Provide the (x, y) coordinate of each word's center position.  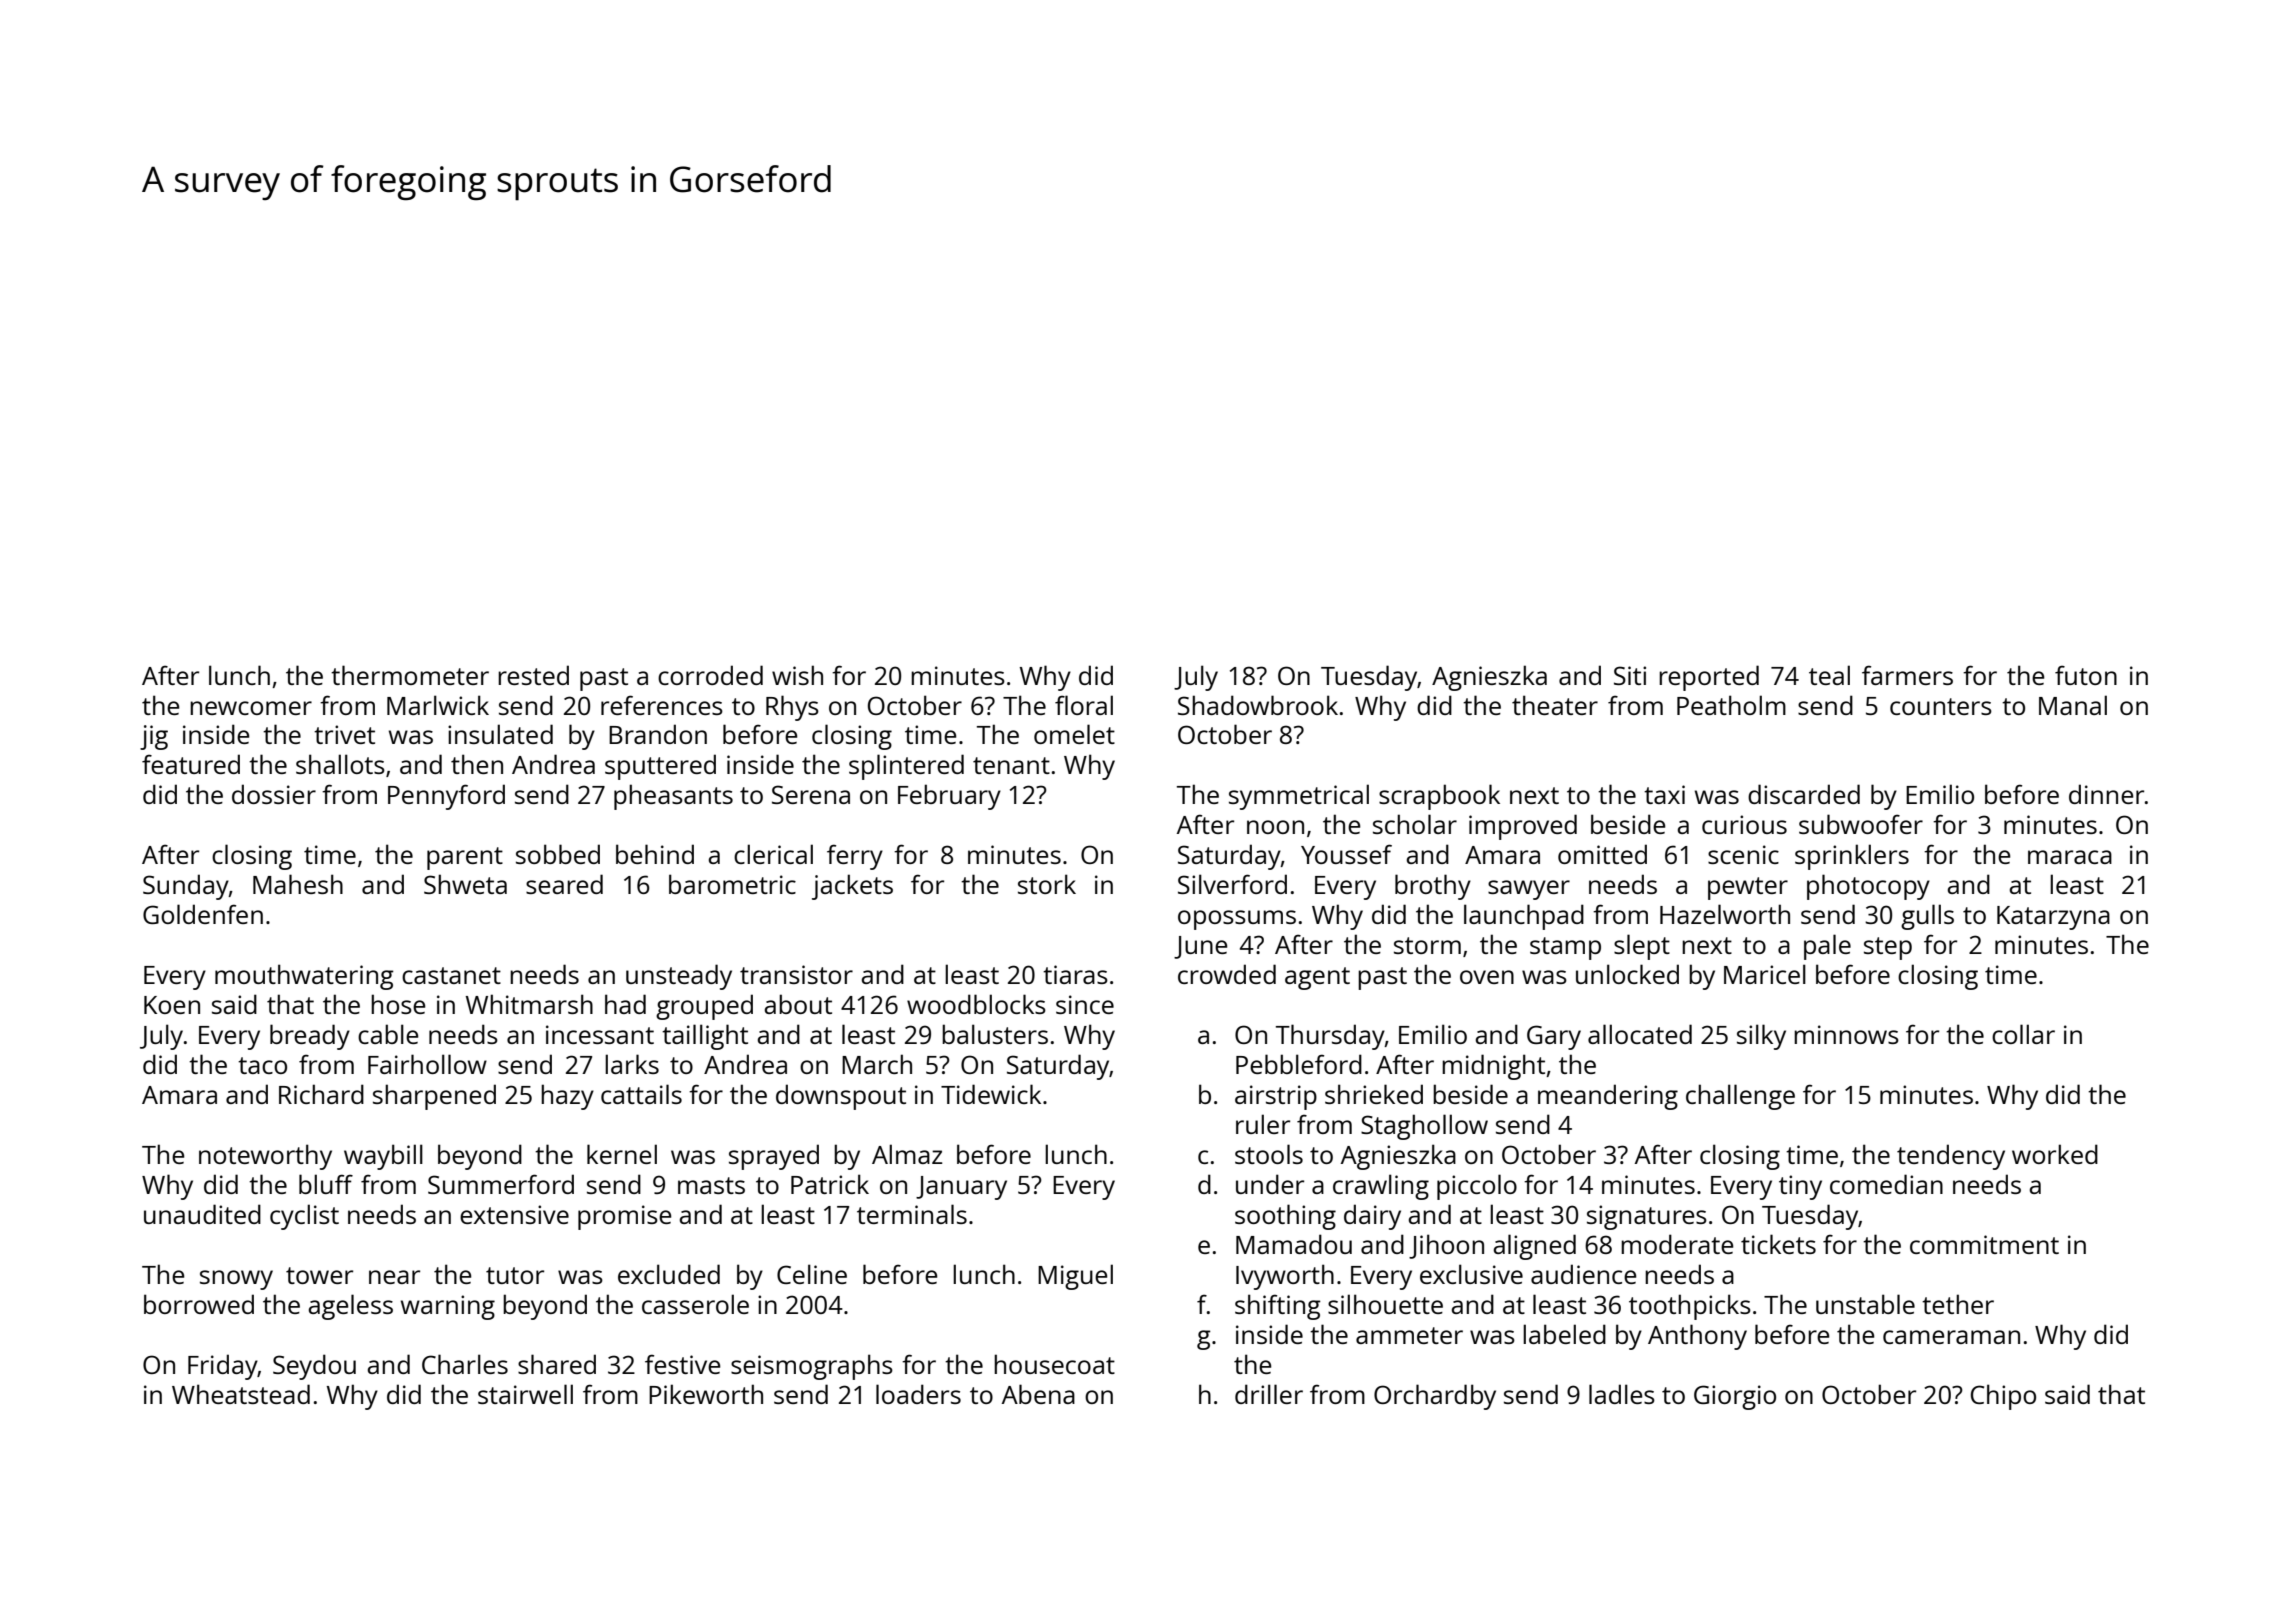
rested (533, 675)
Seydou (314, 1367)
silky (1761, 1037)
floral (1084, 705)
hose (398, 1004)
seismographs (812, 1367)
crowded (1227, 974)
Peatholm (1731, 705)
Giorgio (1735, 1397)
